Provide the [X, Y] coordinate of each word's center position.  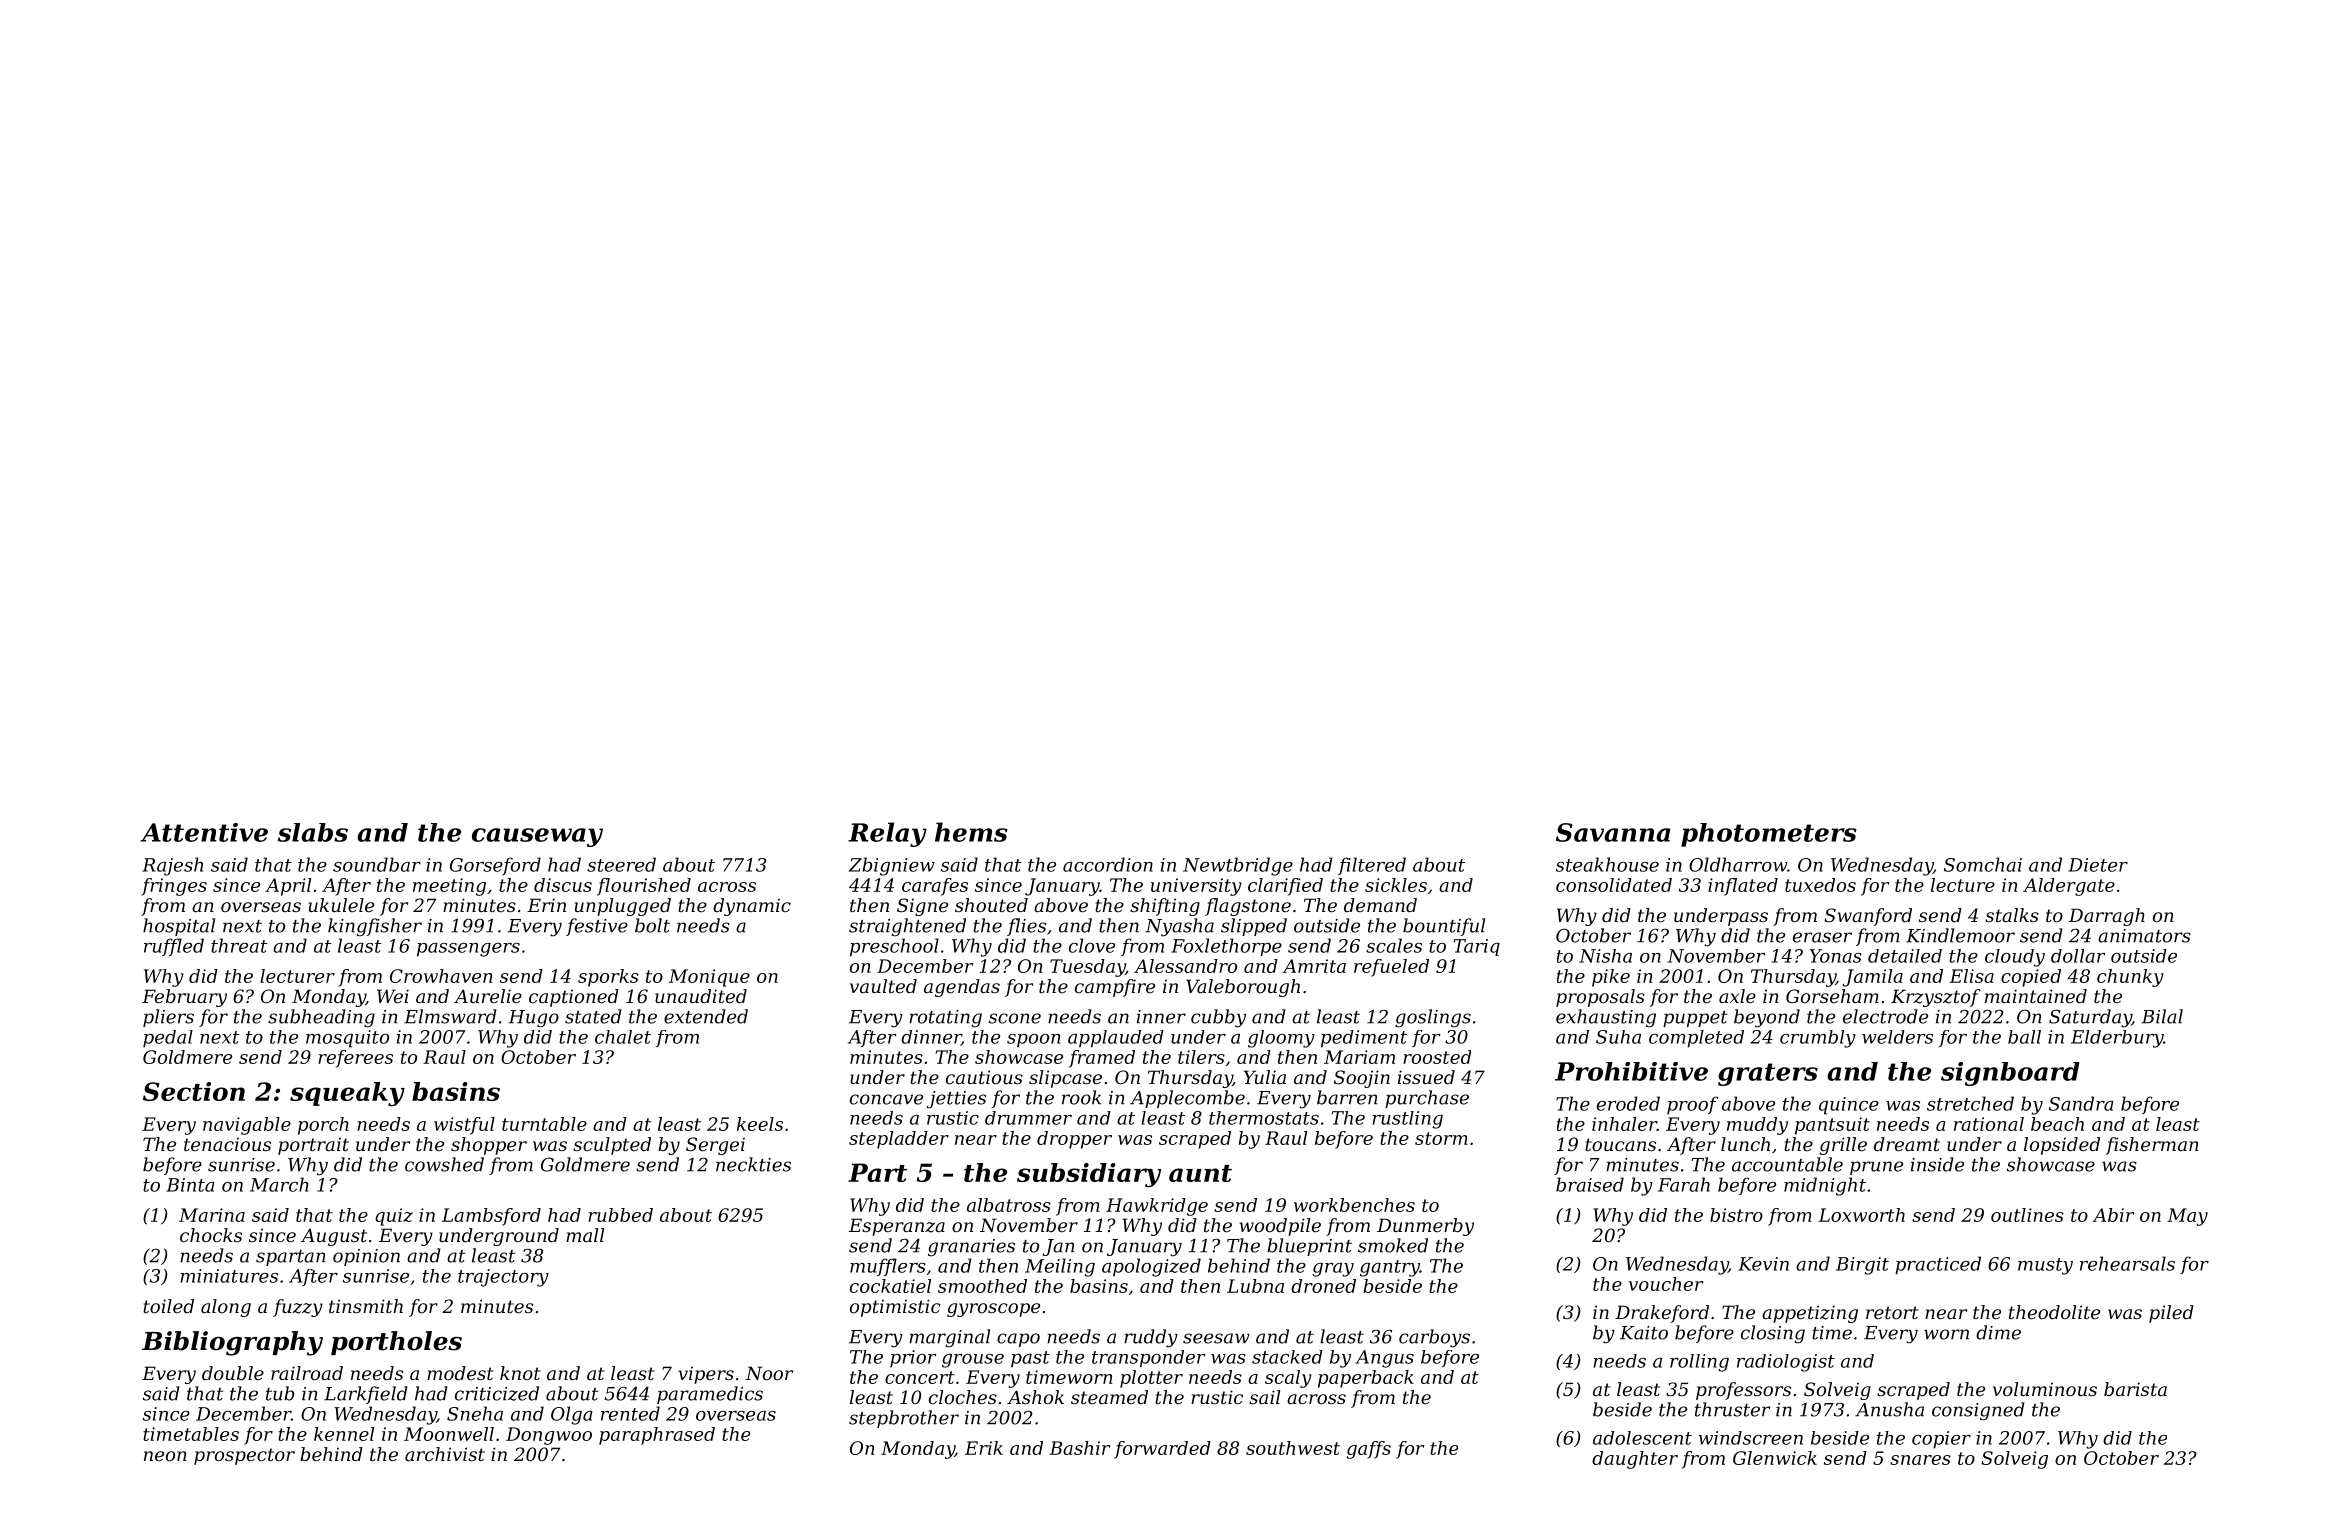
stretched [1970, 1103]
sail [1264, 1397]
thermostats [1264, 1118]
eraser [1822, 937]
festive [597, 927]
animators [2144, 936]
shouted [991, 905]
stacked [1287, 1357]
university [1196, 887]
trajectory [503, 1278]
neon [165, 1456]
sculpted [612, 1146]
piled [2171, 1314]
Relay [887, 834]
